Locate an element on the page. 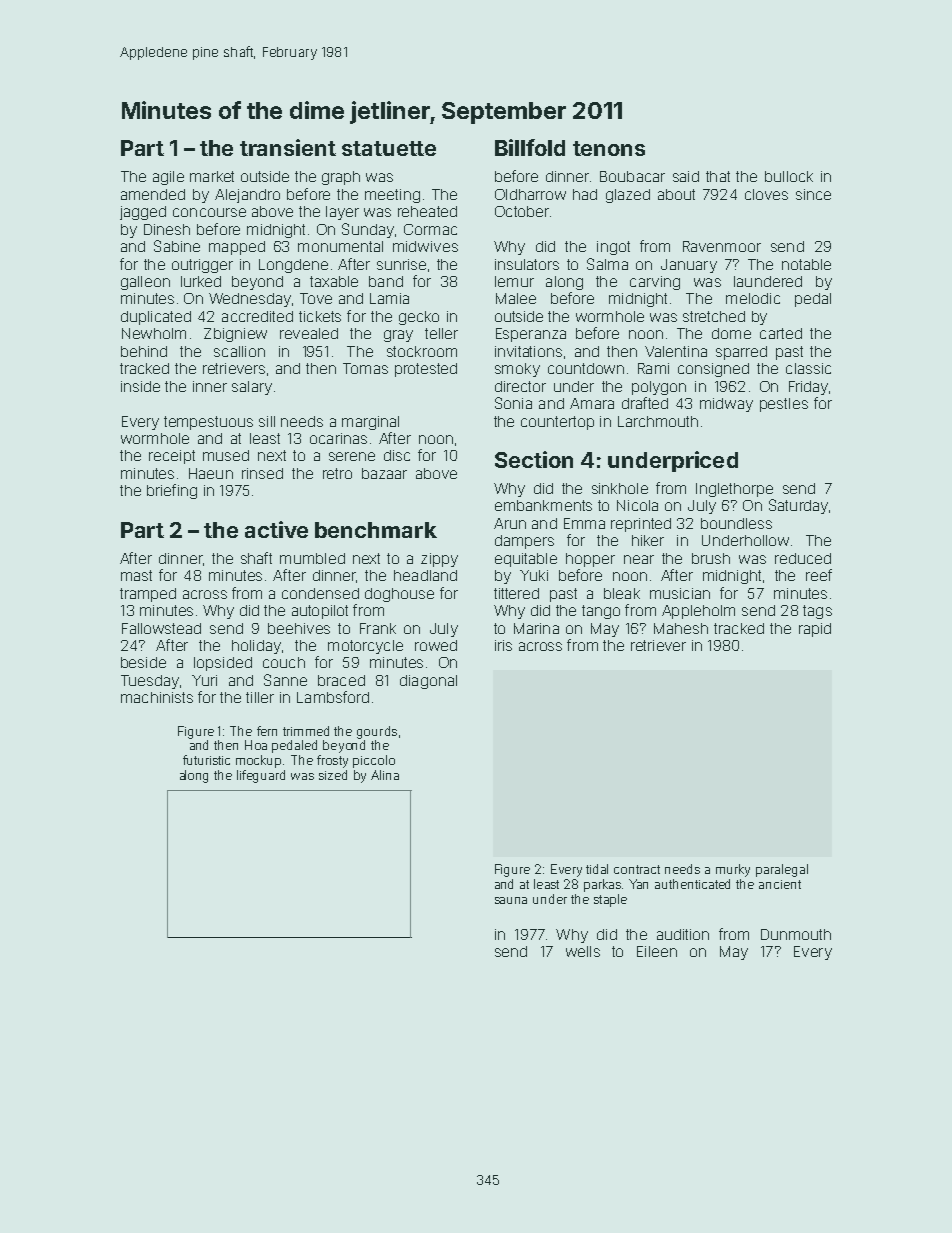 Image resolution: width=952 pixels, height=1233 pixels. audition is located at coordinates (683, 934).
